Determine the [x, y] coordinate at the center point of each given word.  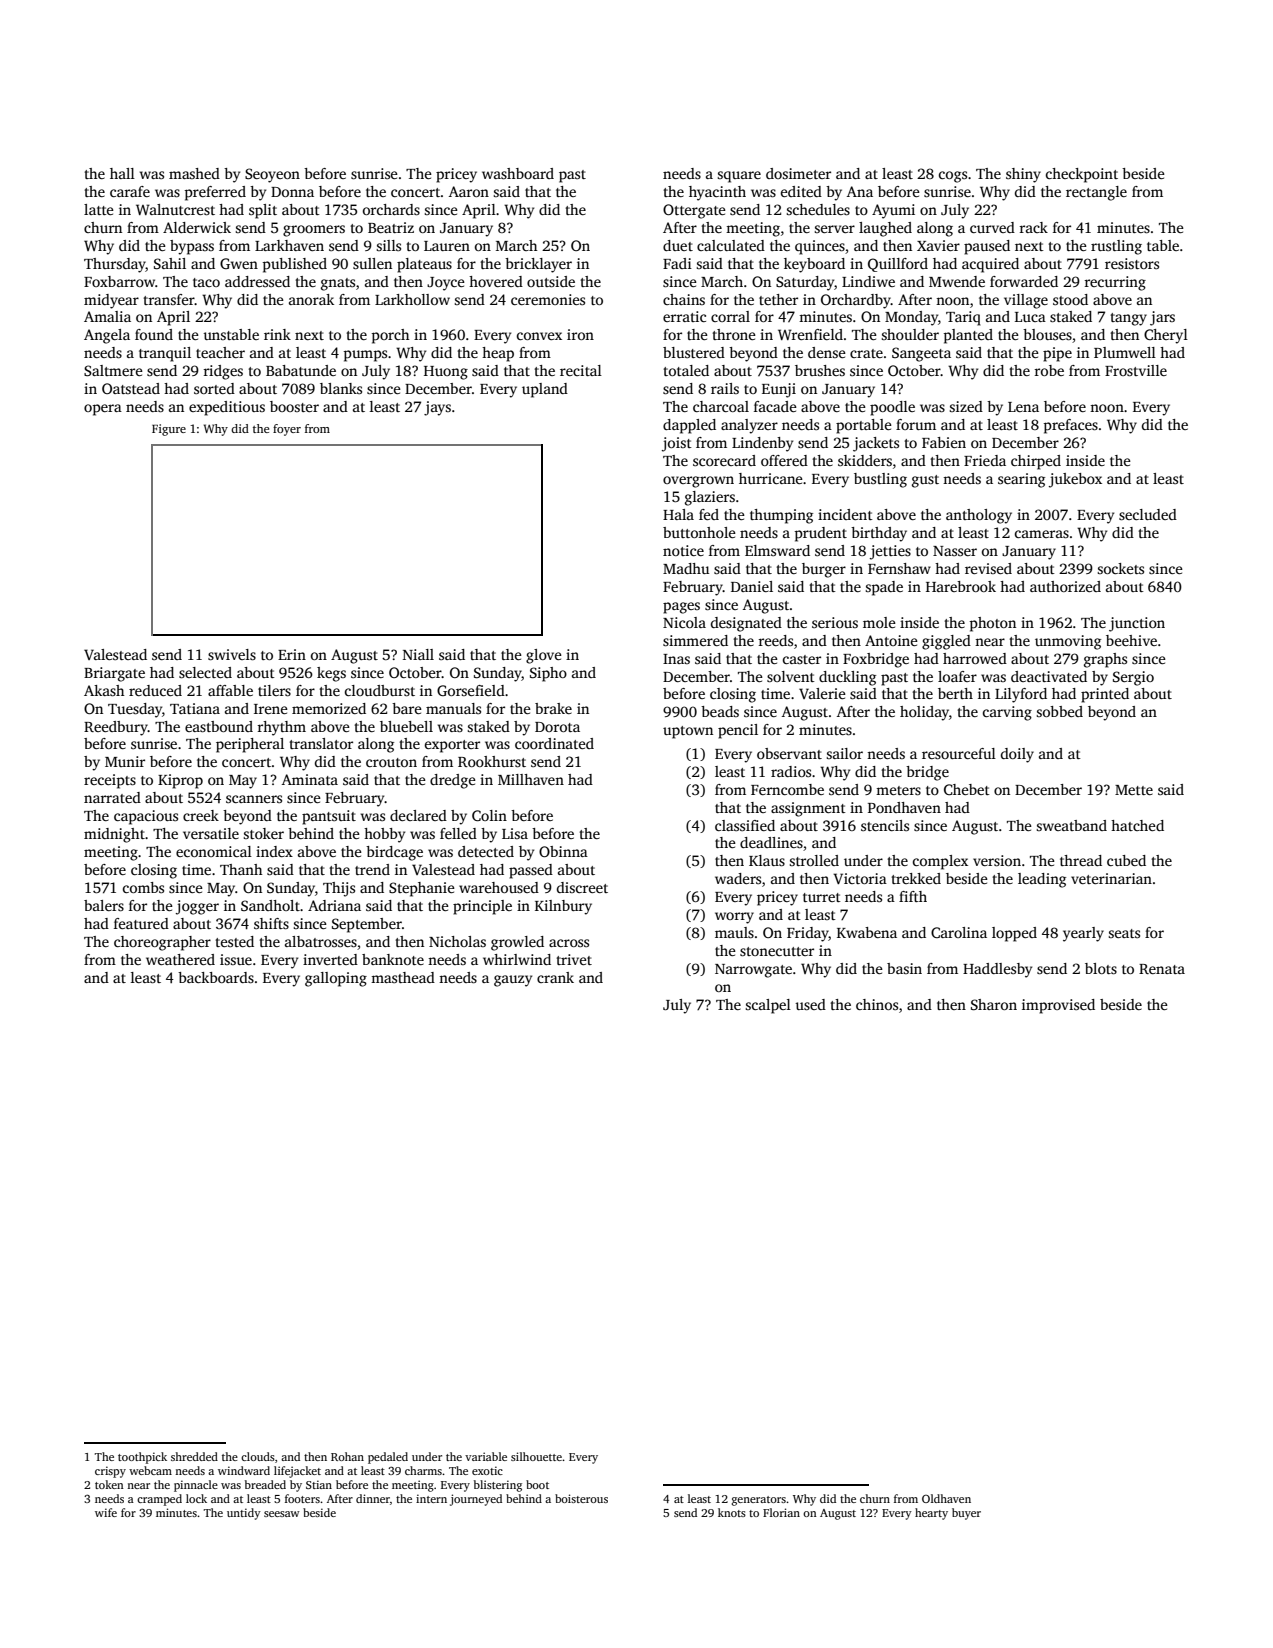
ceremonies [548, 299]
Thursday [115, 265]
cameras [1042, 534]
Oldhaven [946, 1498]
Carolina [959, 932]
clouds [258, 1456]
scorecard [724, 460]
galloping [336, 979]
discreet [582, 887]
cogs [953, 177]
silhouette [536, 1456]
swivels [232, 654]
